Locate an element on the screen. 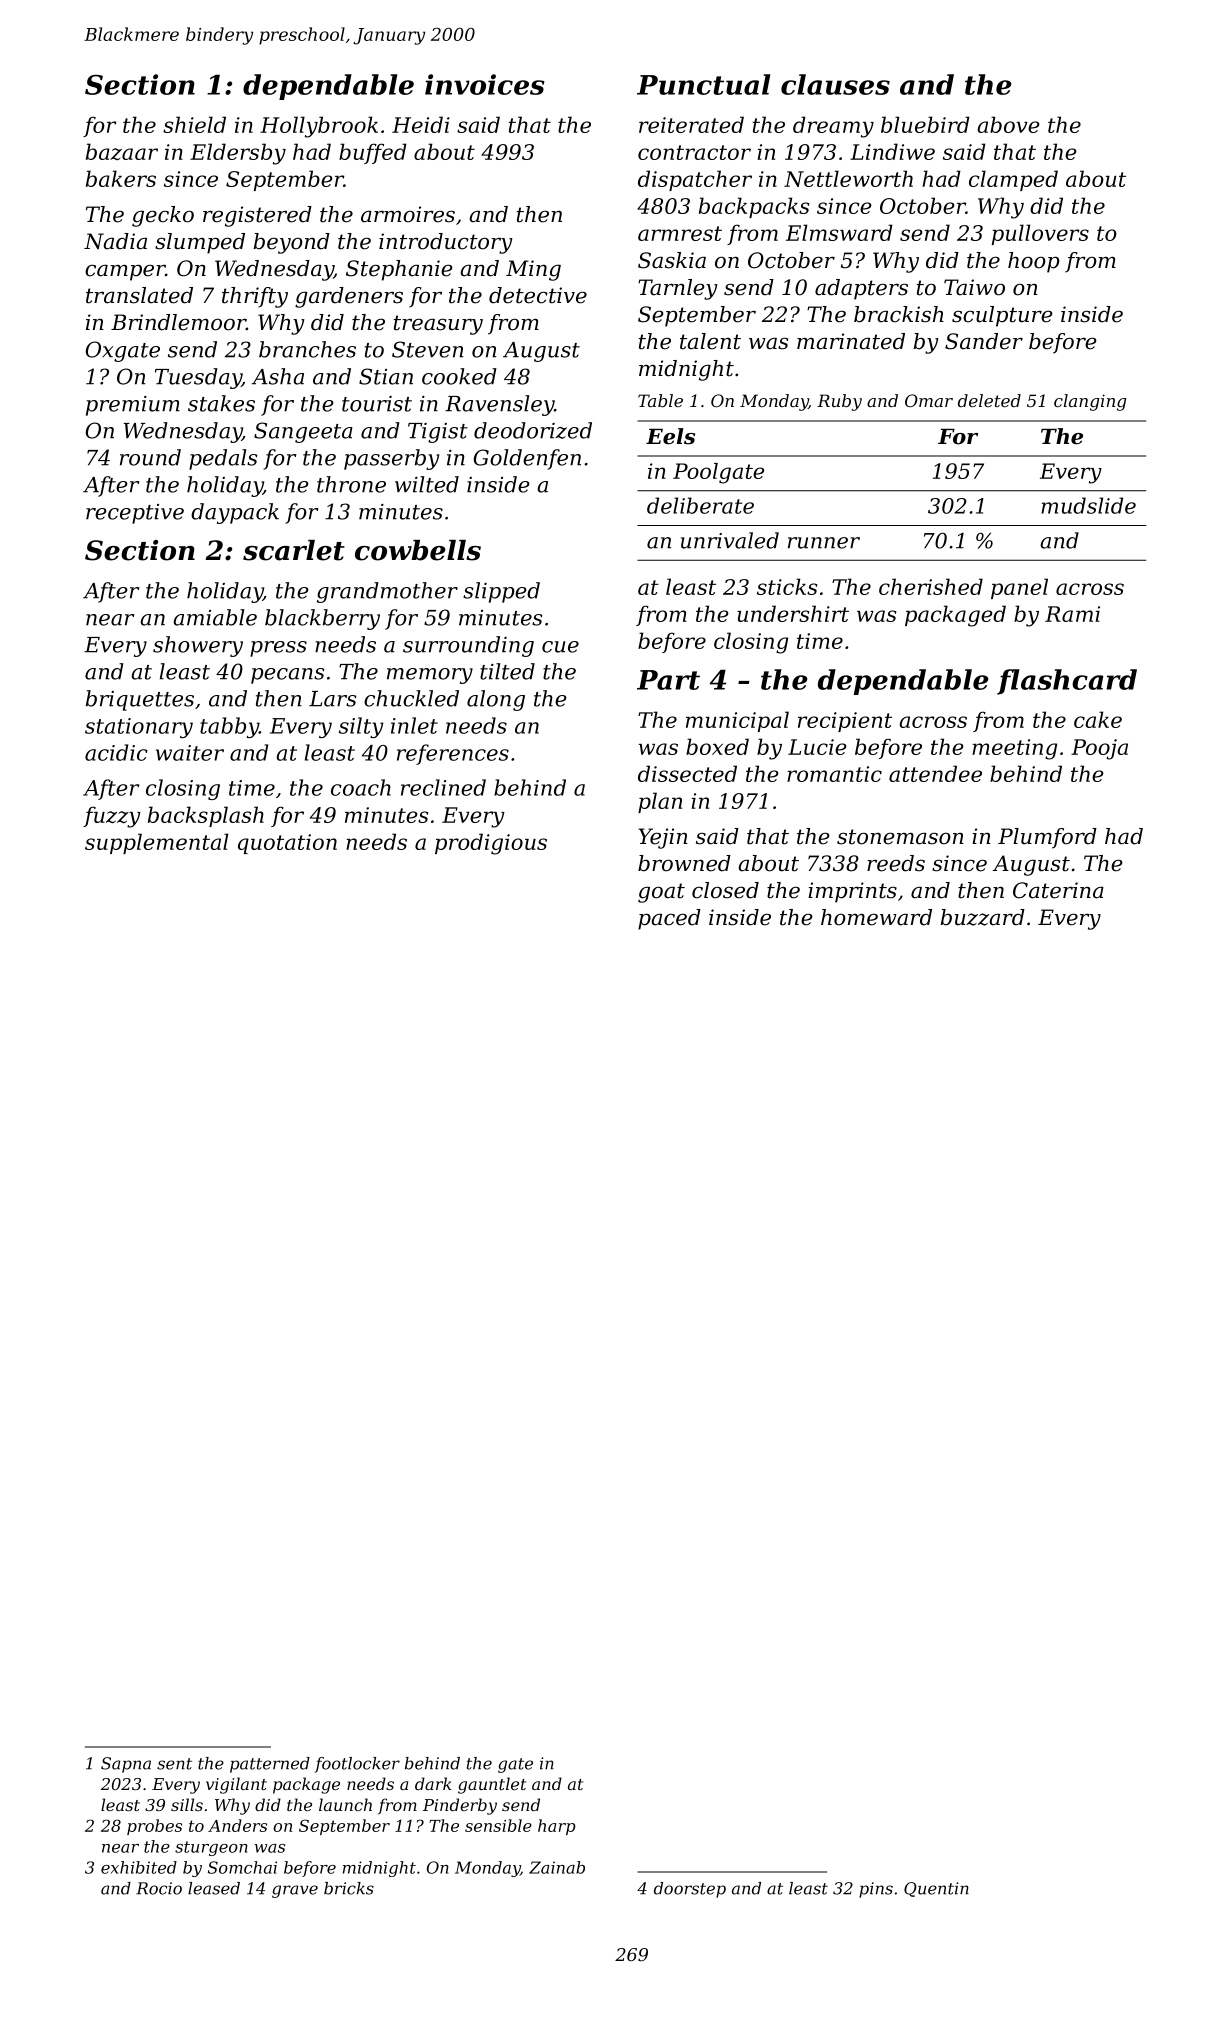  shield is located at coordinates (194, 124).
